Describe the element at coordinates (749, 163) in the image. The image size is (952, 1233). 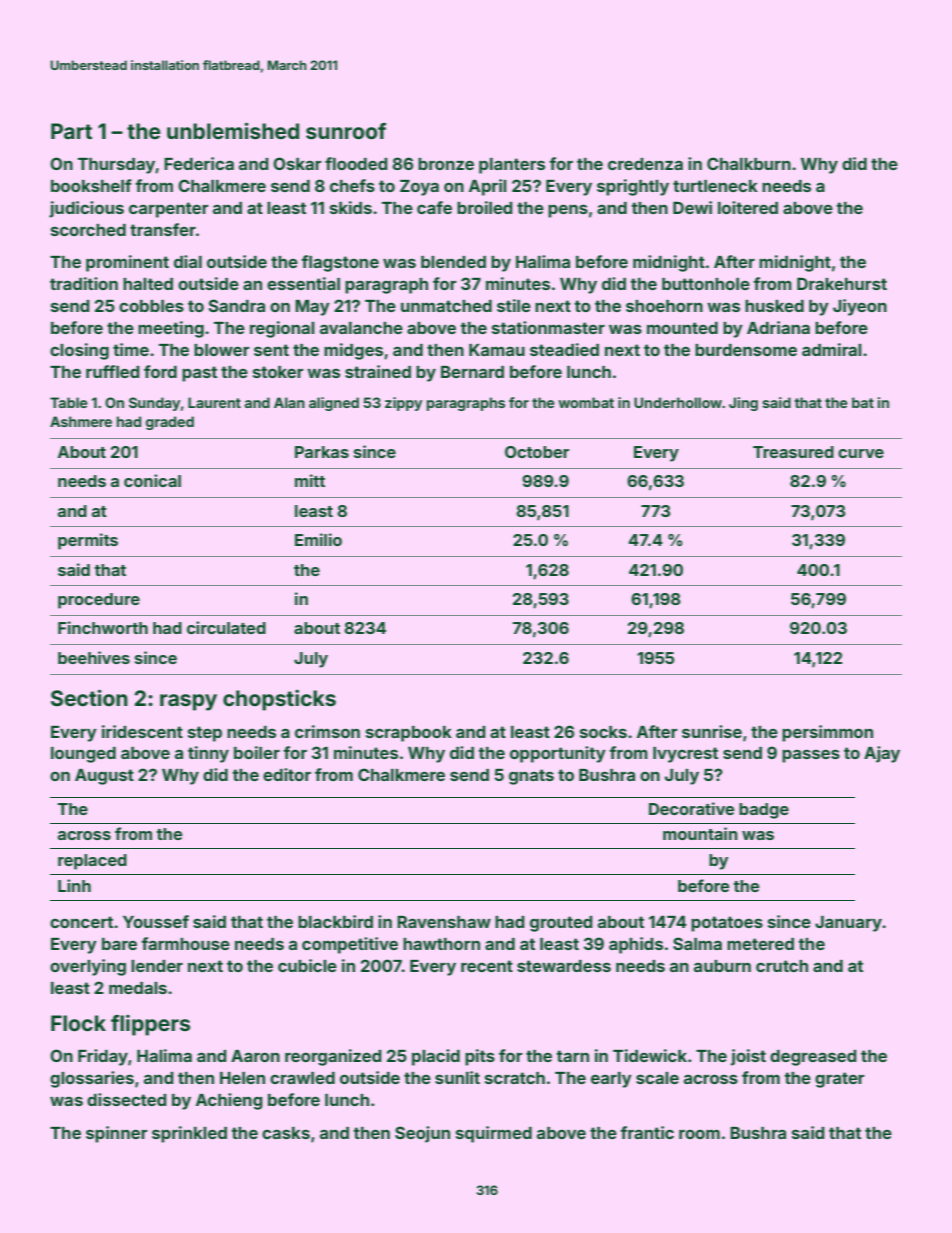
I see `Chalkburn` at that location.
